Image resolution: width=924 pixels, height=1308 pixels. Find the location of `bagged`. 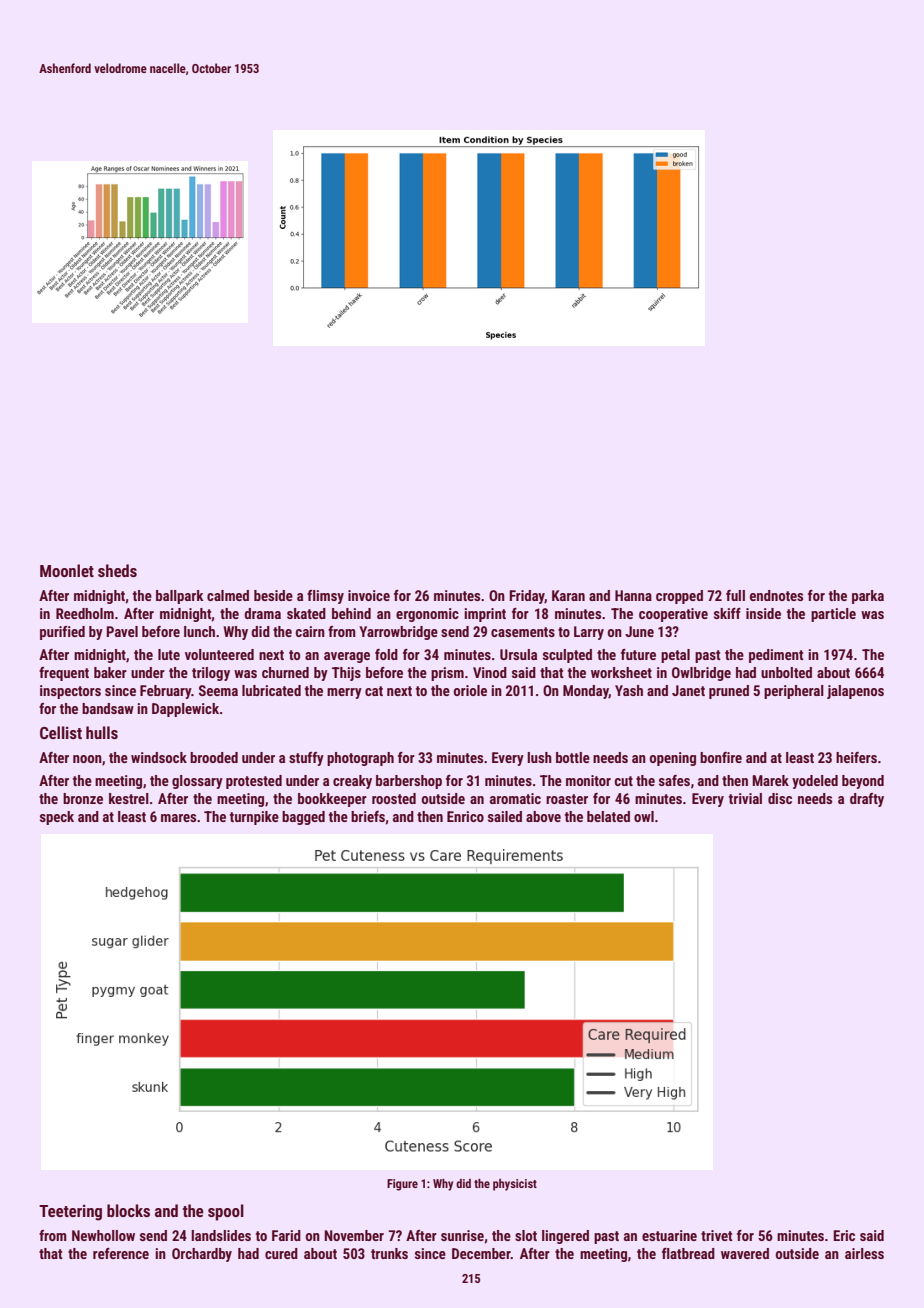

bagged is located at coordinates (303, 818).
